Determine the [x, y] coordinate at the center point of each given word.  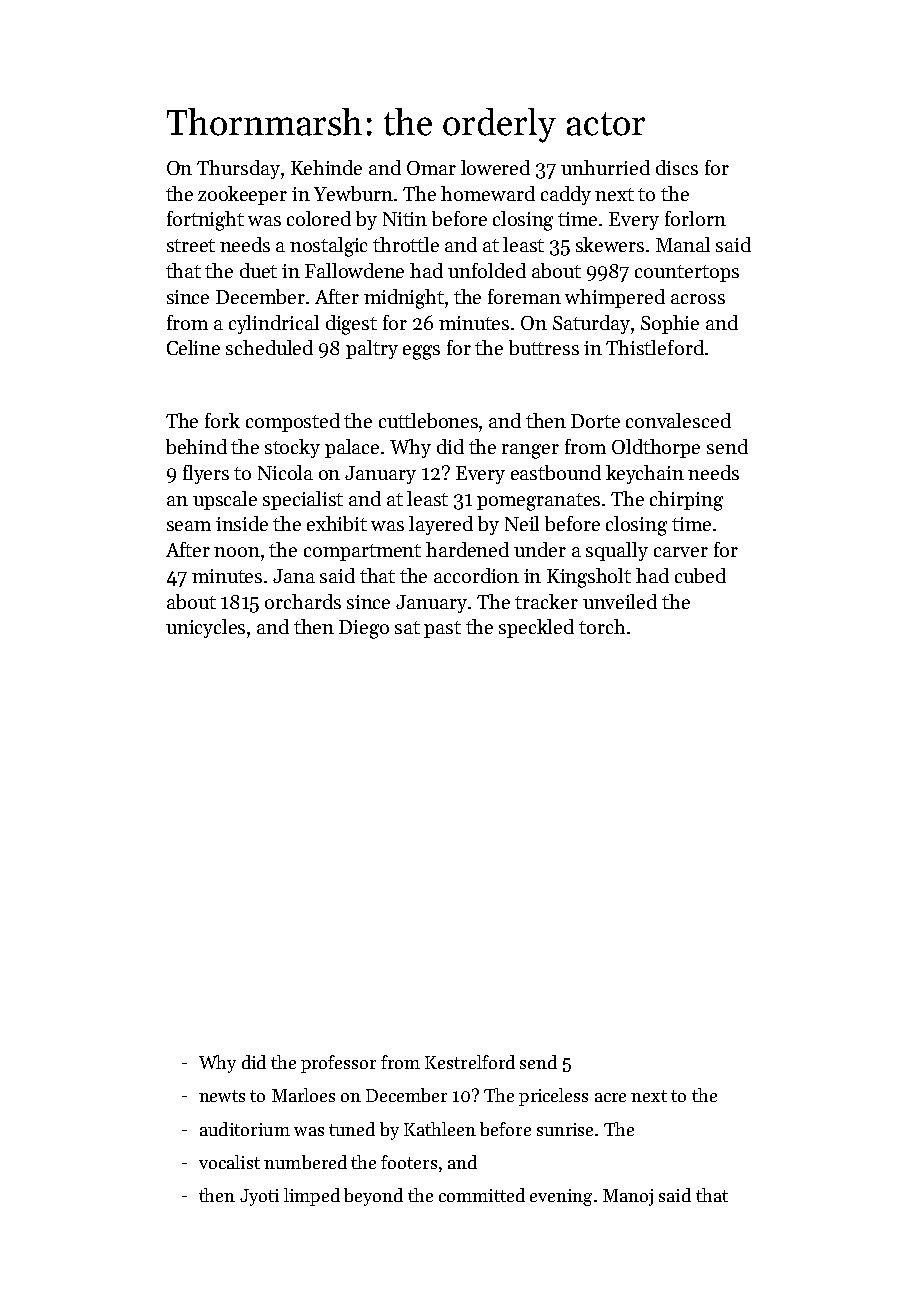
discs [677, 167]
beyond [373, 1197]
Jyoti [259, 1197]
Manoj [628, 1197]
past [442, 629]
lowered [495, 167]
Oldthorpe [656, 448]
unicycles [205, 628]
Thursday [238, 169]
